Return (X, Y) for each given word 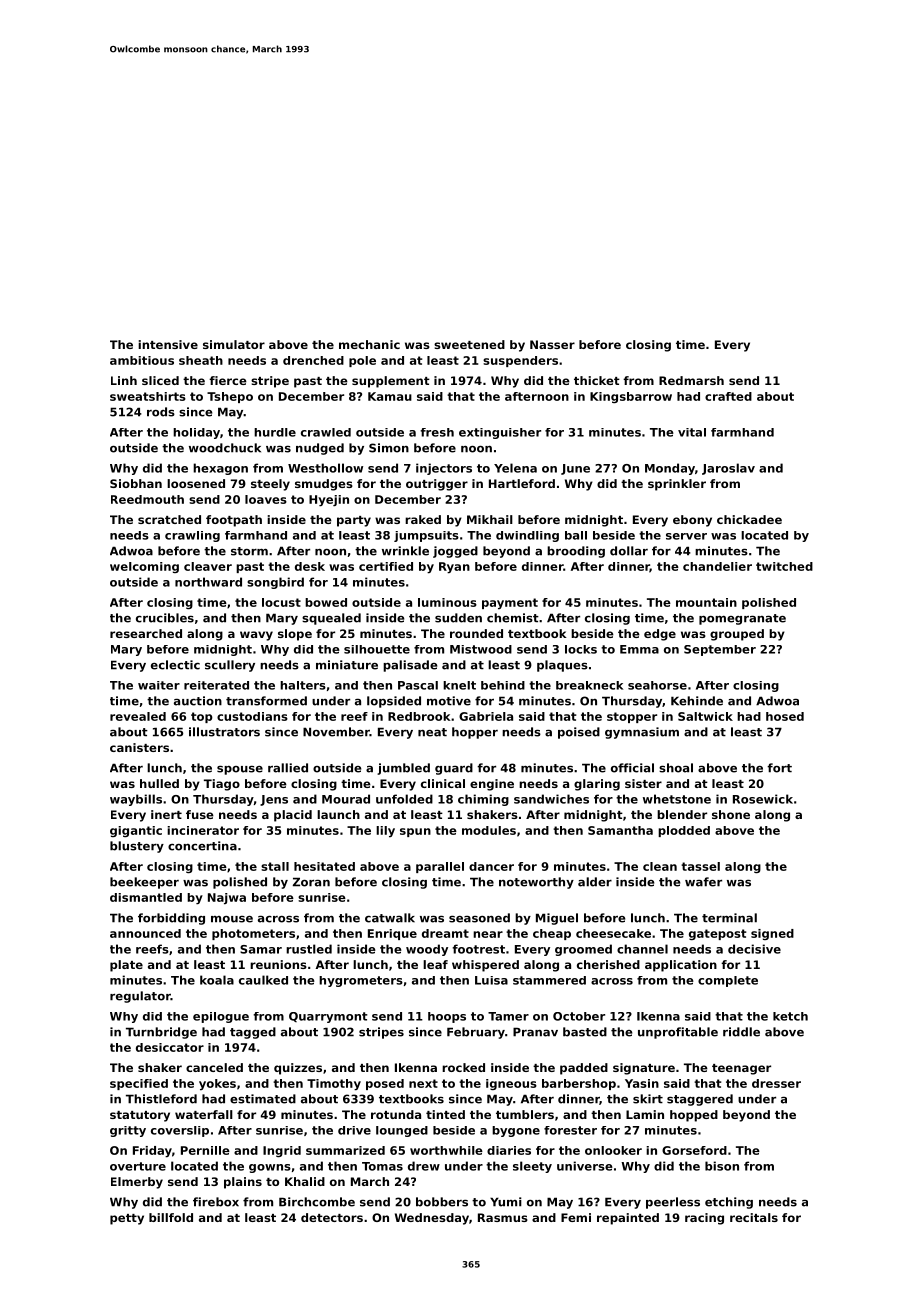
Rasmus (503, 1217)
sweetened (469, 344)
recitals (754, 1217)
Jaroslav (728, 469)
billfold (171, 1217)
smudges (324, 485)
